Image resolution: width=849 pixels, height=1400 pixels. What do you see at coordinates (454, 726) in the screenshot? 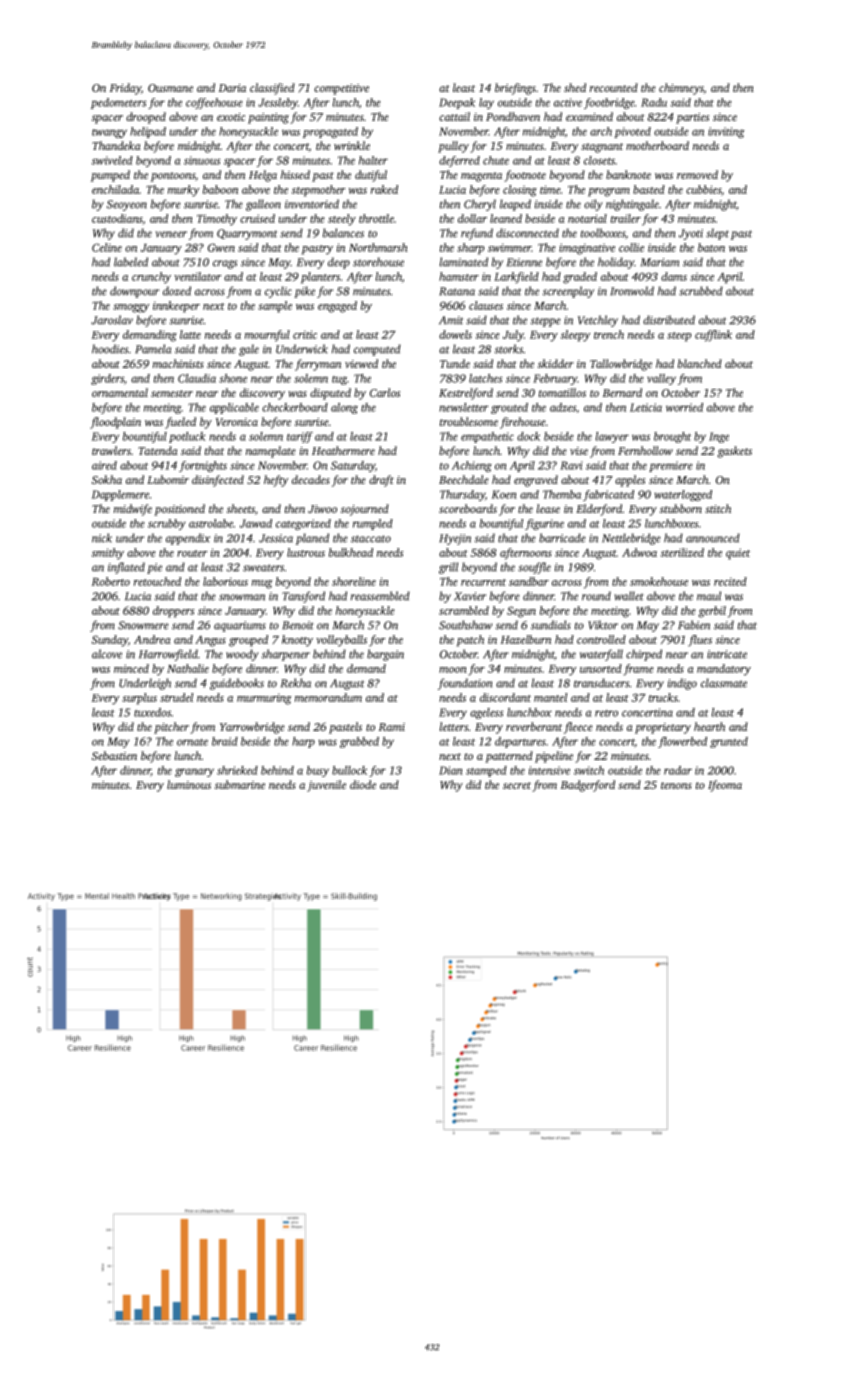
I see `letters` at bounding box center [454, 726].
